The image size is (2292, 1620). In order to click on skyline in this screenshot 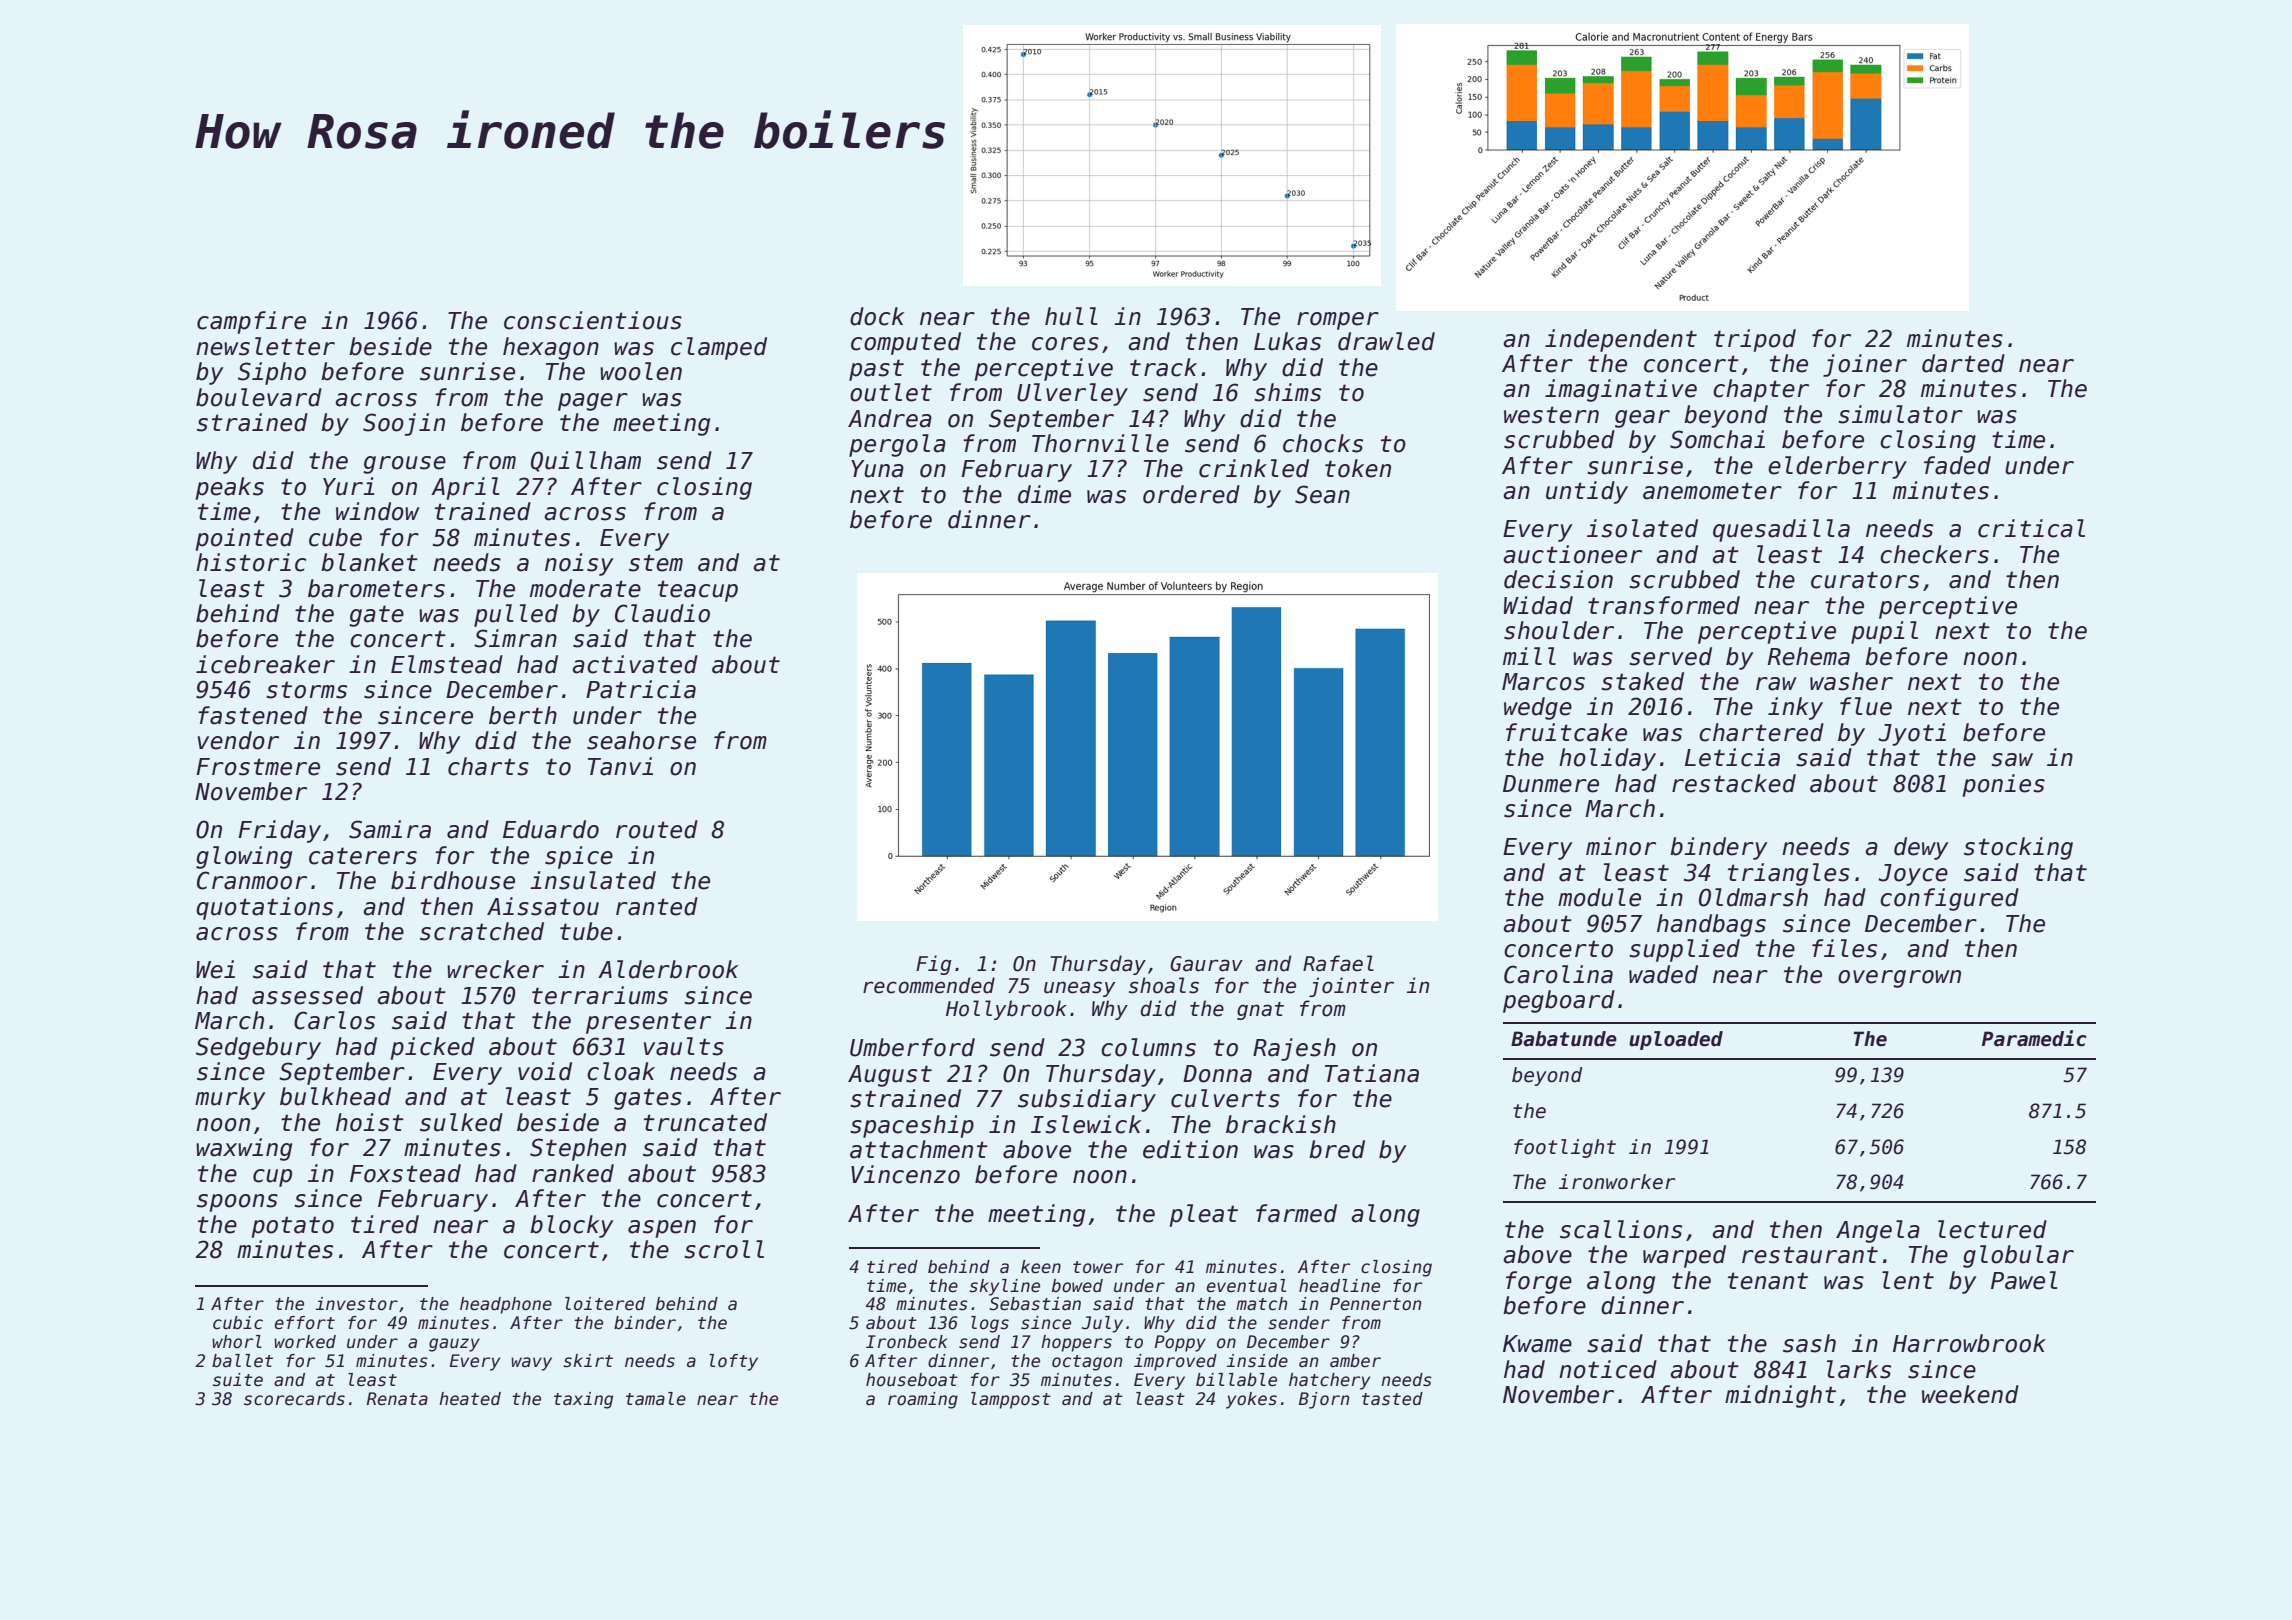, I will do `click(1004, 1287)`.
